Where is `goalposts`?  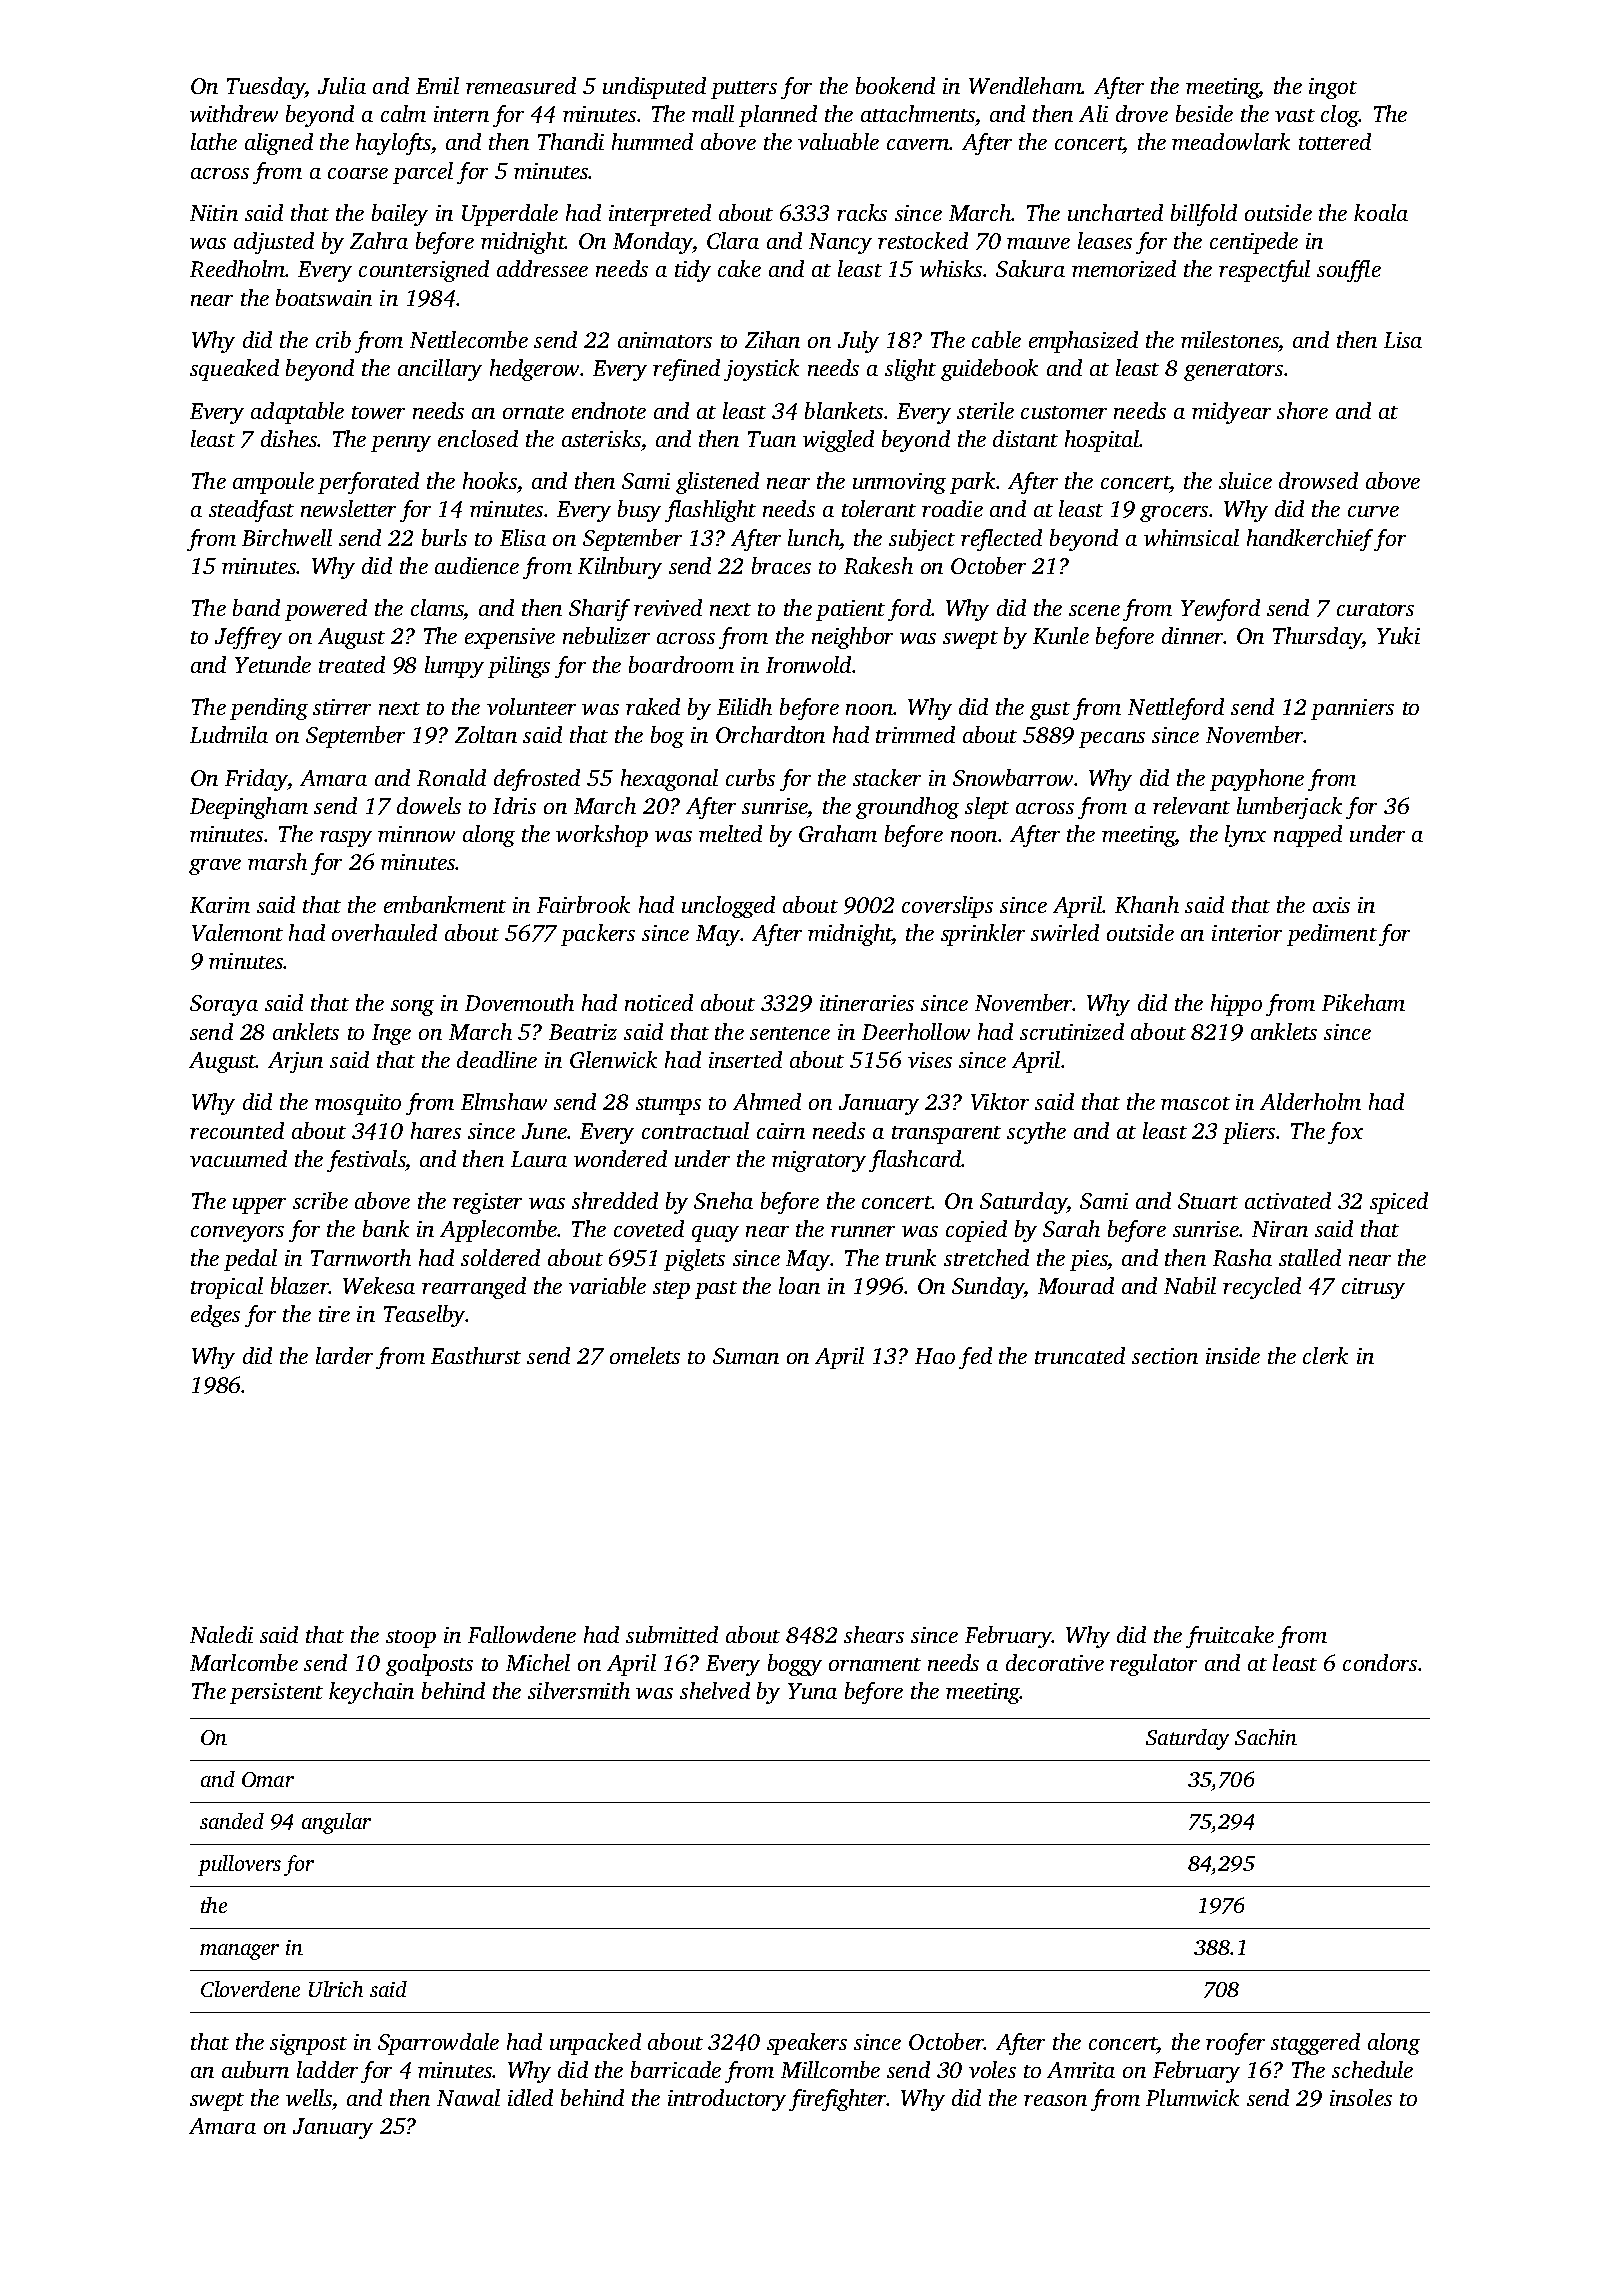 goalposts is located at coordinates (429, 1665).
